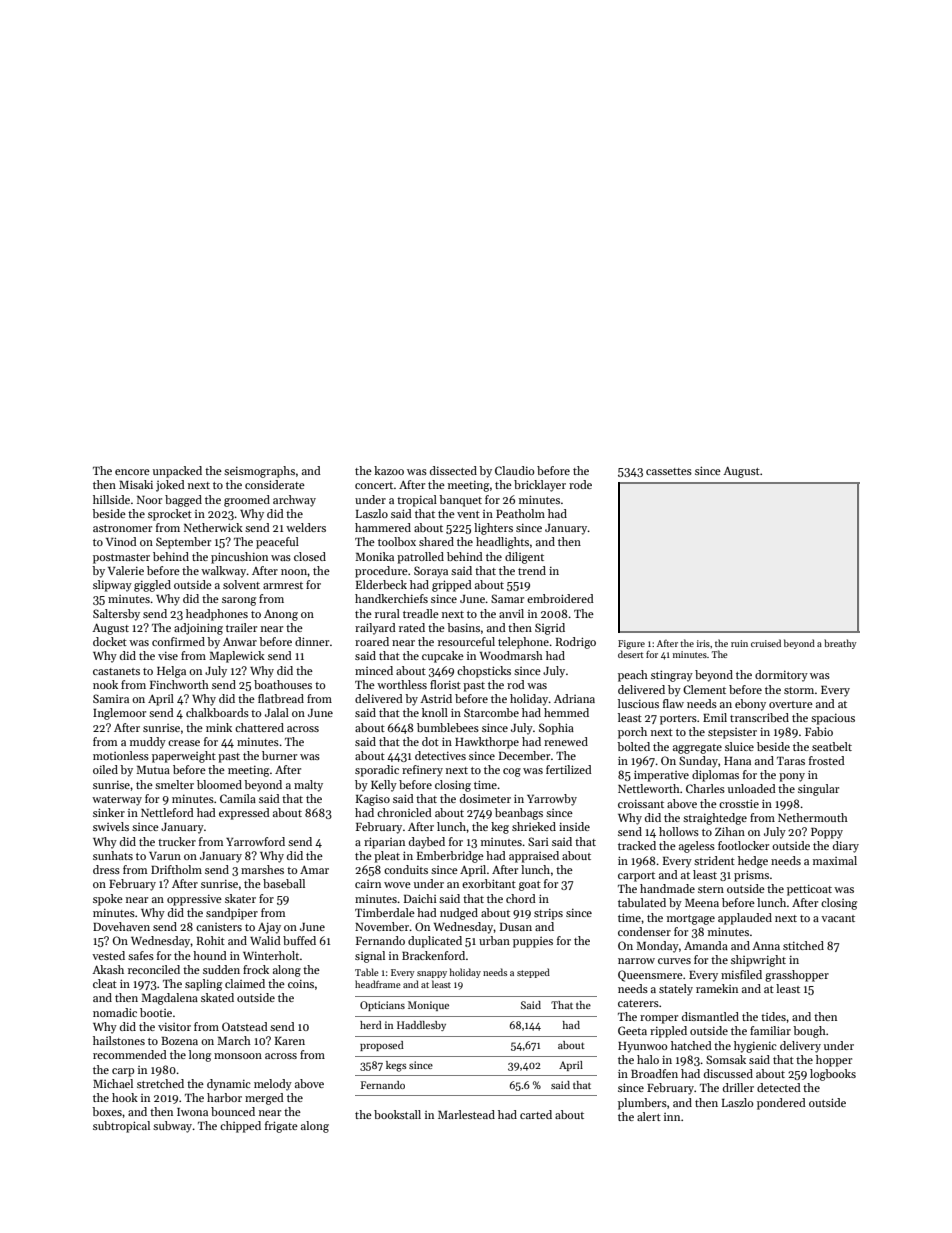 Image resolution: width=952 pixels, height=1233 pixels. I want to click on footlocker, so click(743, 845).
